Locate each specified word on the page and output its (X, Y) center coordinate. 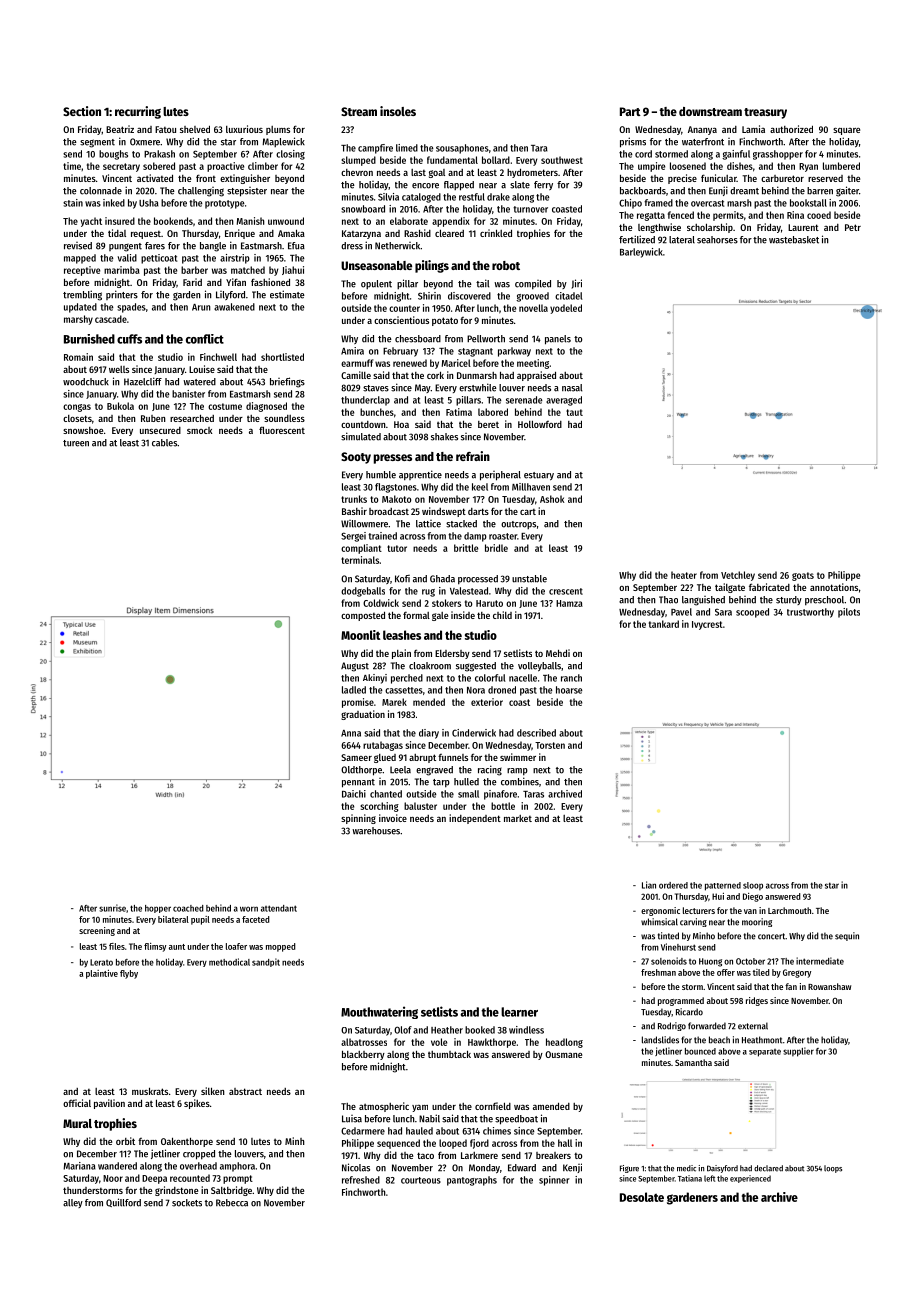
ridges (757, 1001)
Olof (403, 1030)
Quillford (123, 1202)
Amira (352, 351)
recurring (138, 112)
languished (703, 601)
